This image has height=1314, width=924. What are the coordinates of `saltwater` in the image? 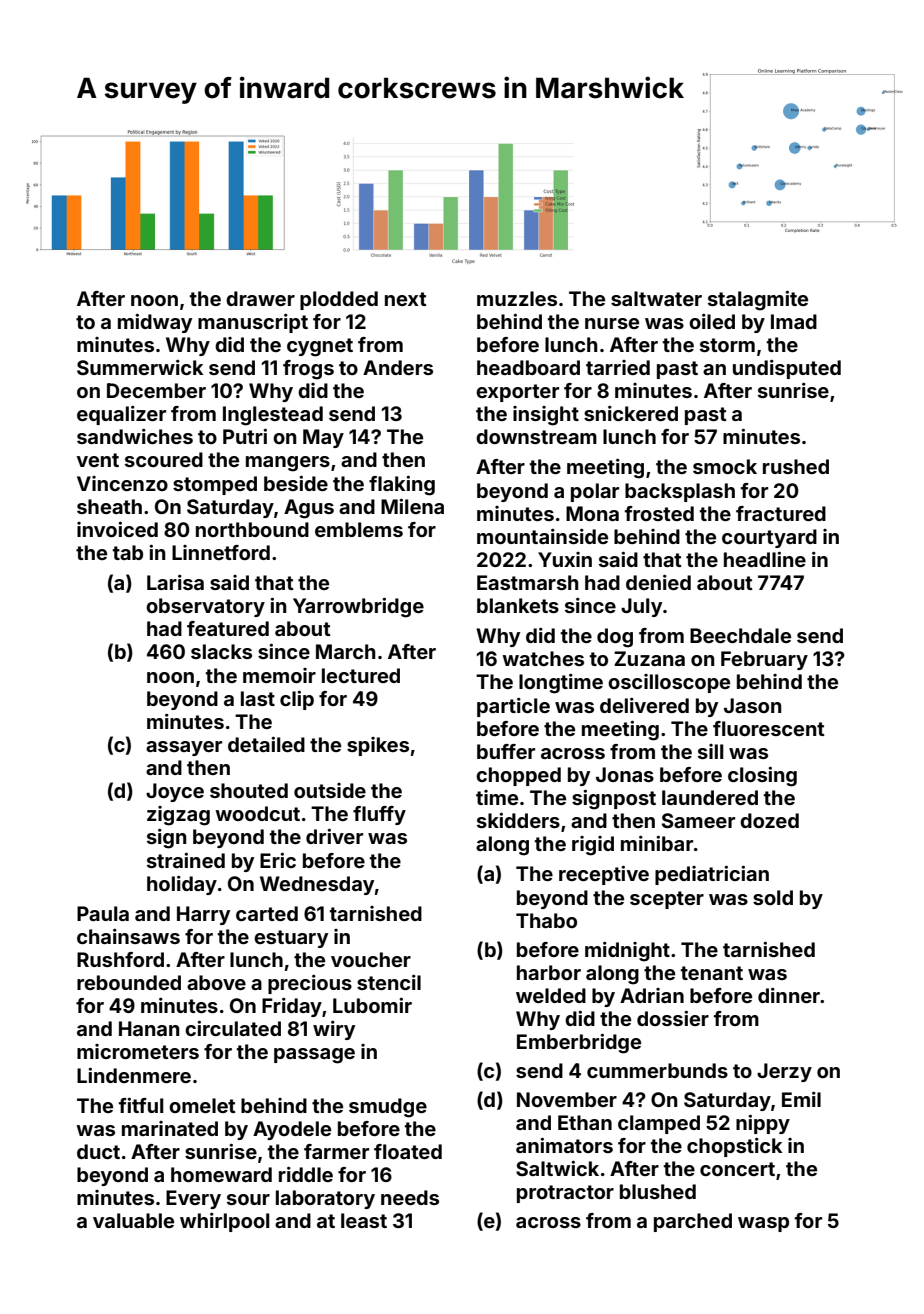 It's located at (656, 298).
